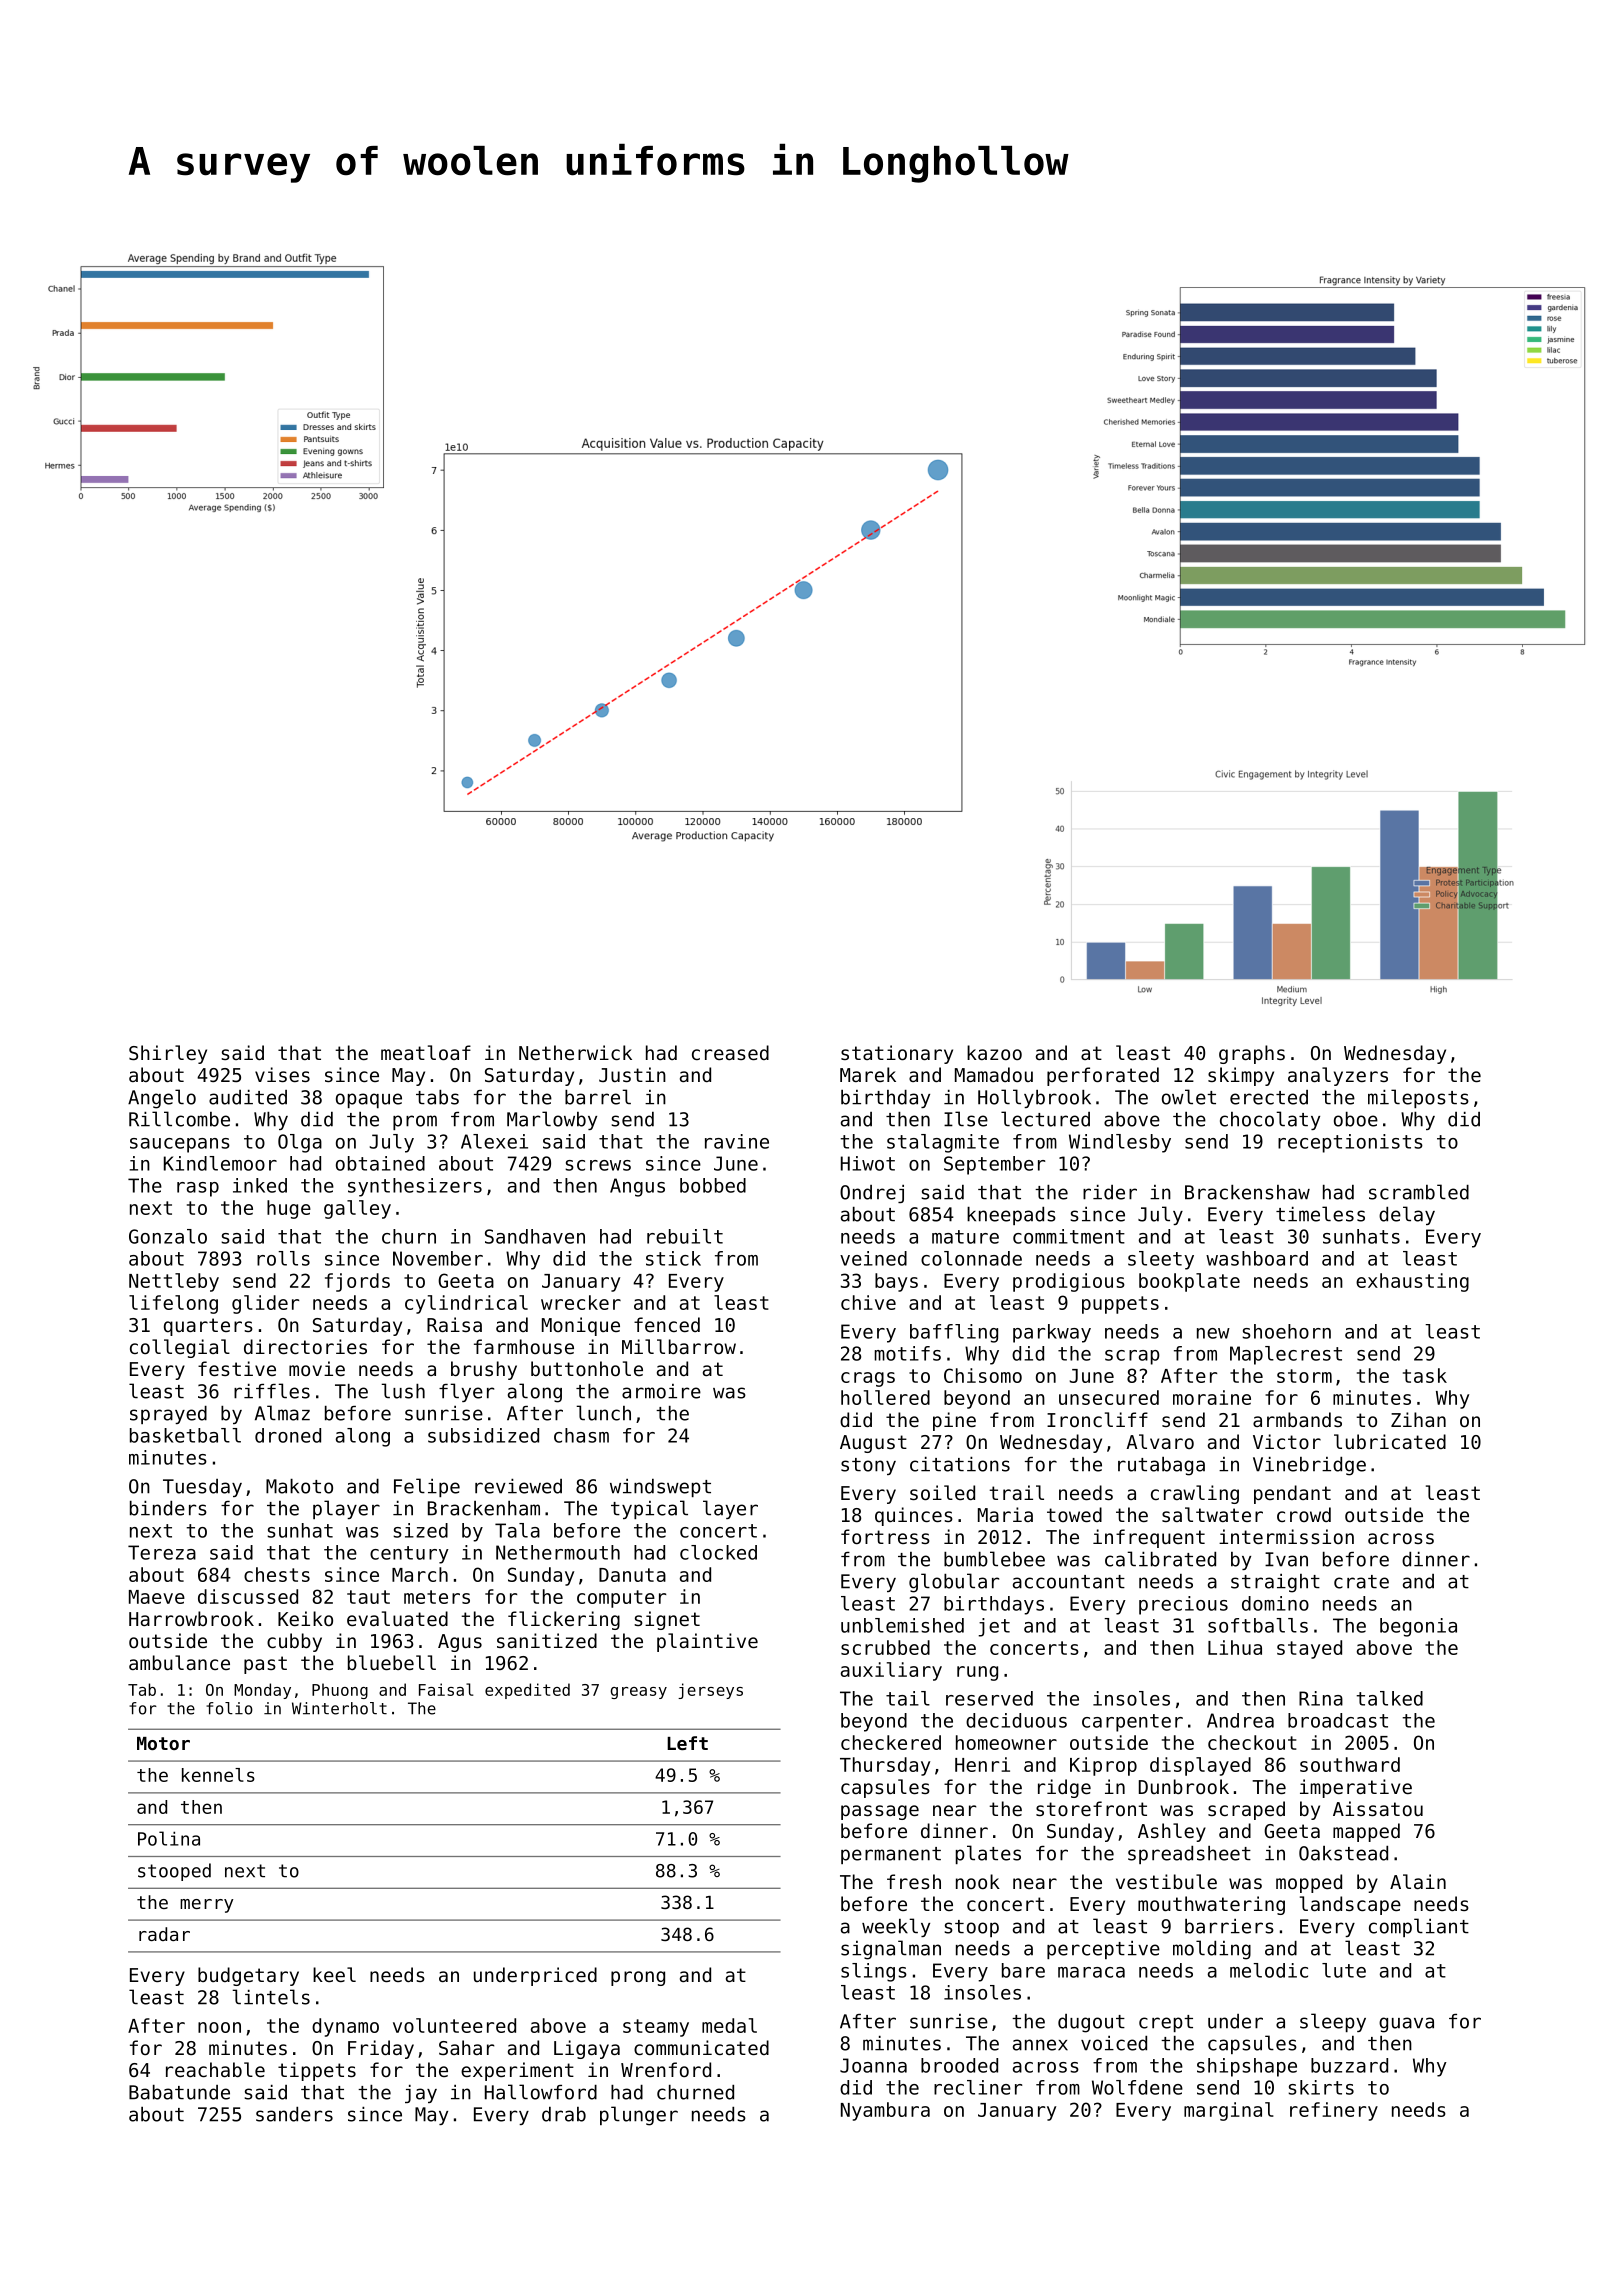 The image size is (1620, 2292). I want to click on perforated, so click(1103, 1076).
